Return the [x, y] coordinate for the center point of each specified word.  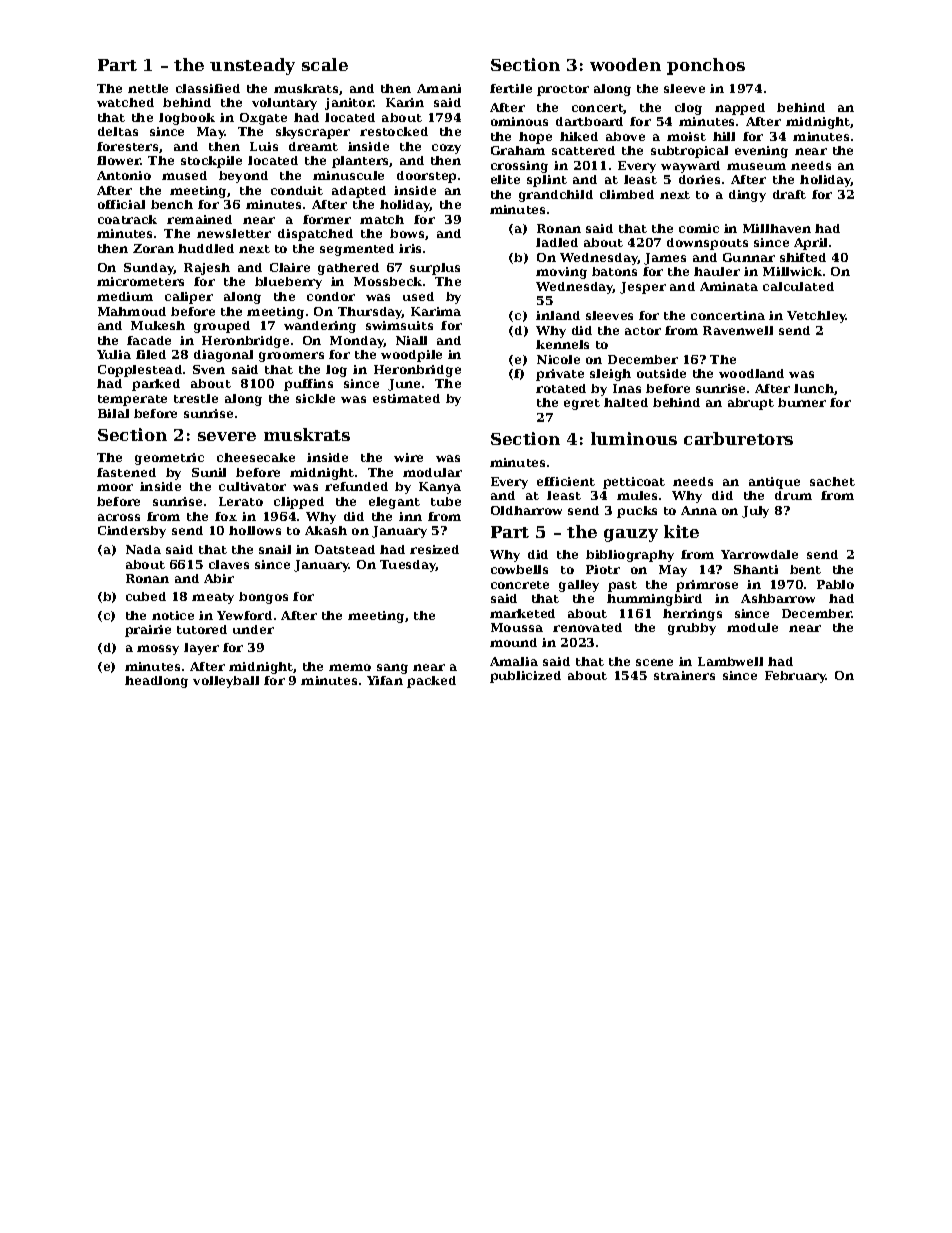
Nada [143, 549]
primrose [707, 586]
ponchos [706, 66]
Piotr [603, 569]
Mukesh [158, 325]
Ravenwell [738, 330]
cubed [146, 596]
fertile [511, 88]
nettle [148, 88]
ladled [557, 242]
